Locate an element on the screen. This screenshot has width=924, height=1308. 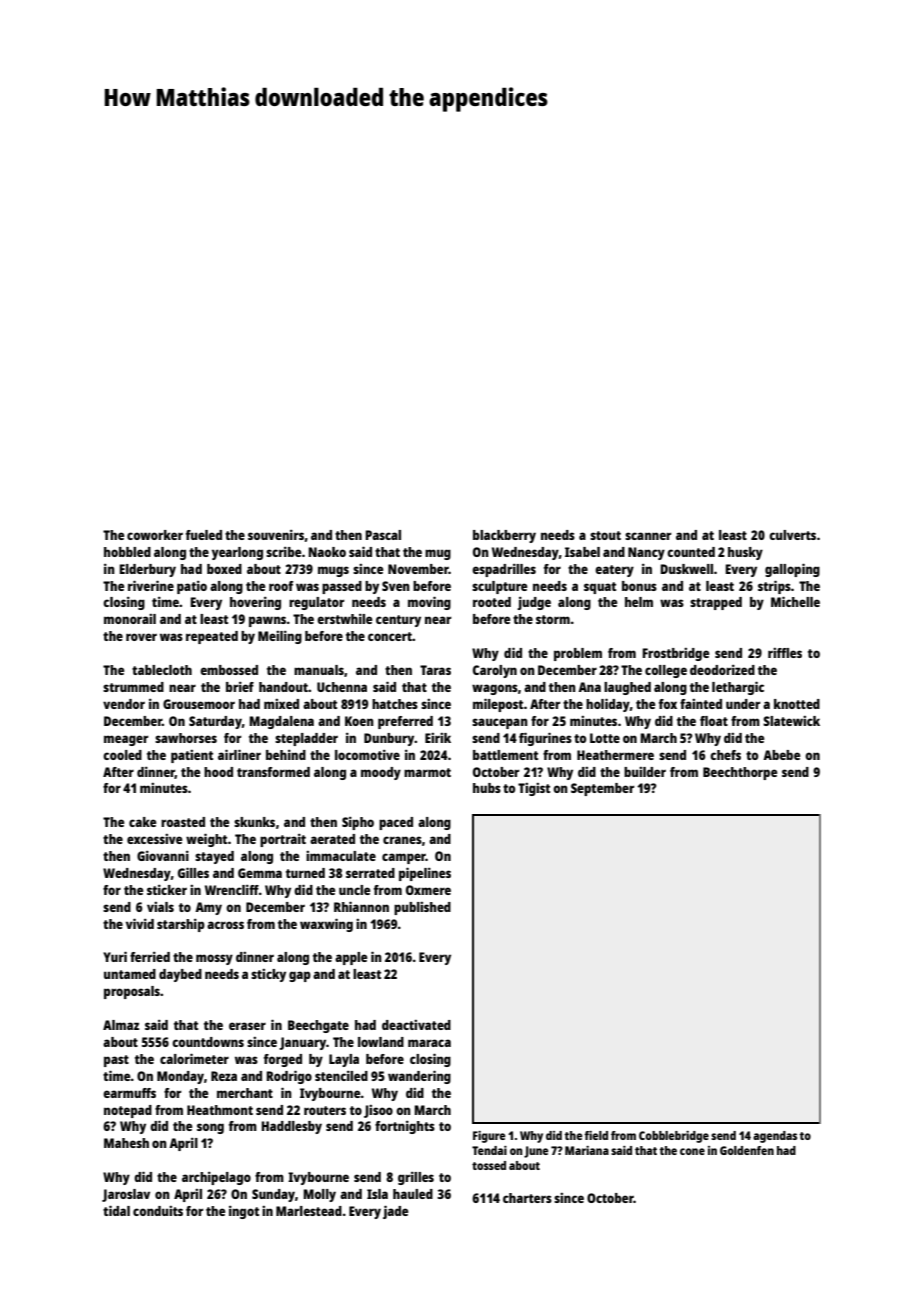
deactivated is located at coordinates (416, 1025).
